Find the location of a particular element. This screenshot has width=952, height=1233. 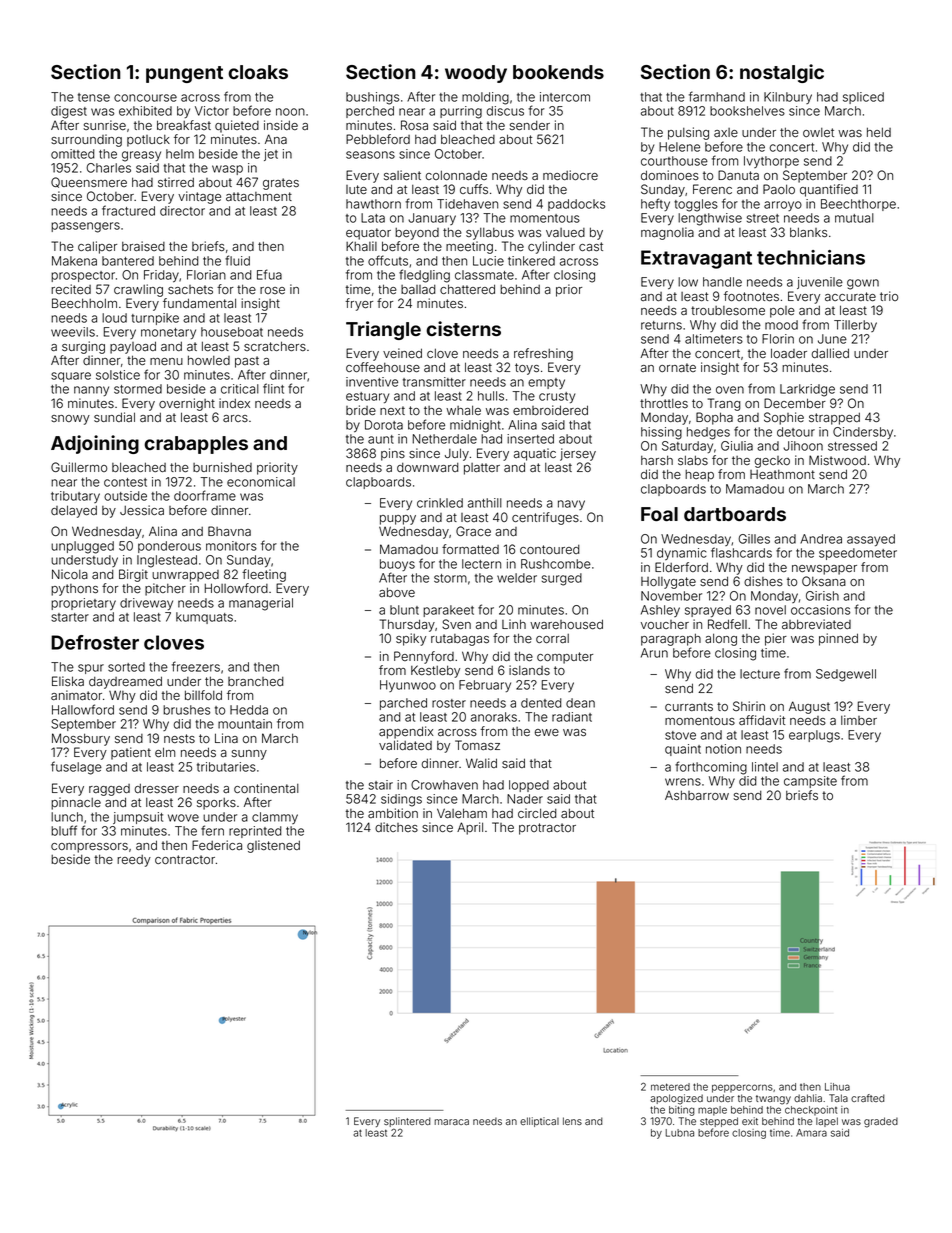

discus is located at coordinates (505, 111).
